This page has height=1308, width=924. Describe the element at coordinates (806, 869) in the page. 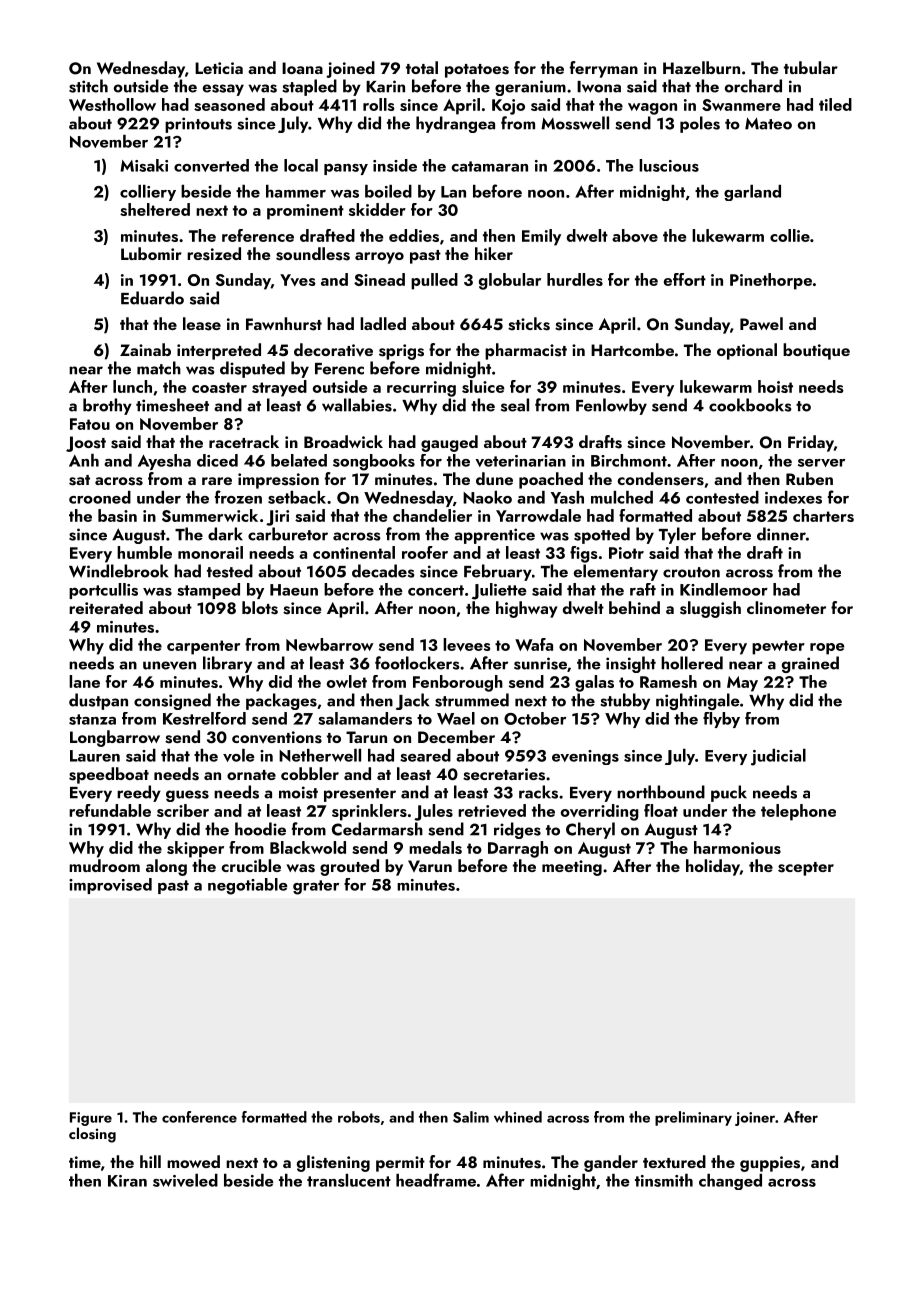

I see `scepter` at that location.
